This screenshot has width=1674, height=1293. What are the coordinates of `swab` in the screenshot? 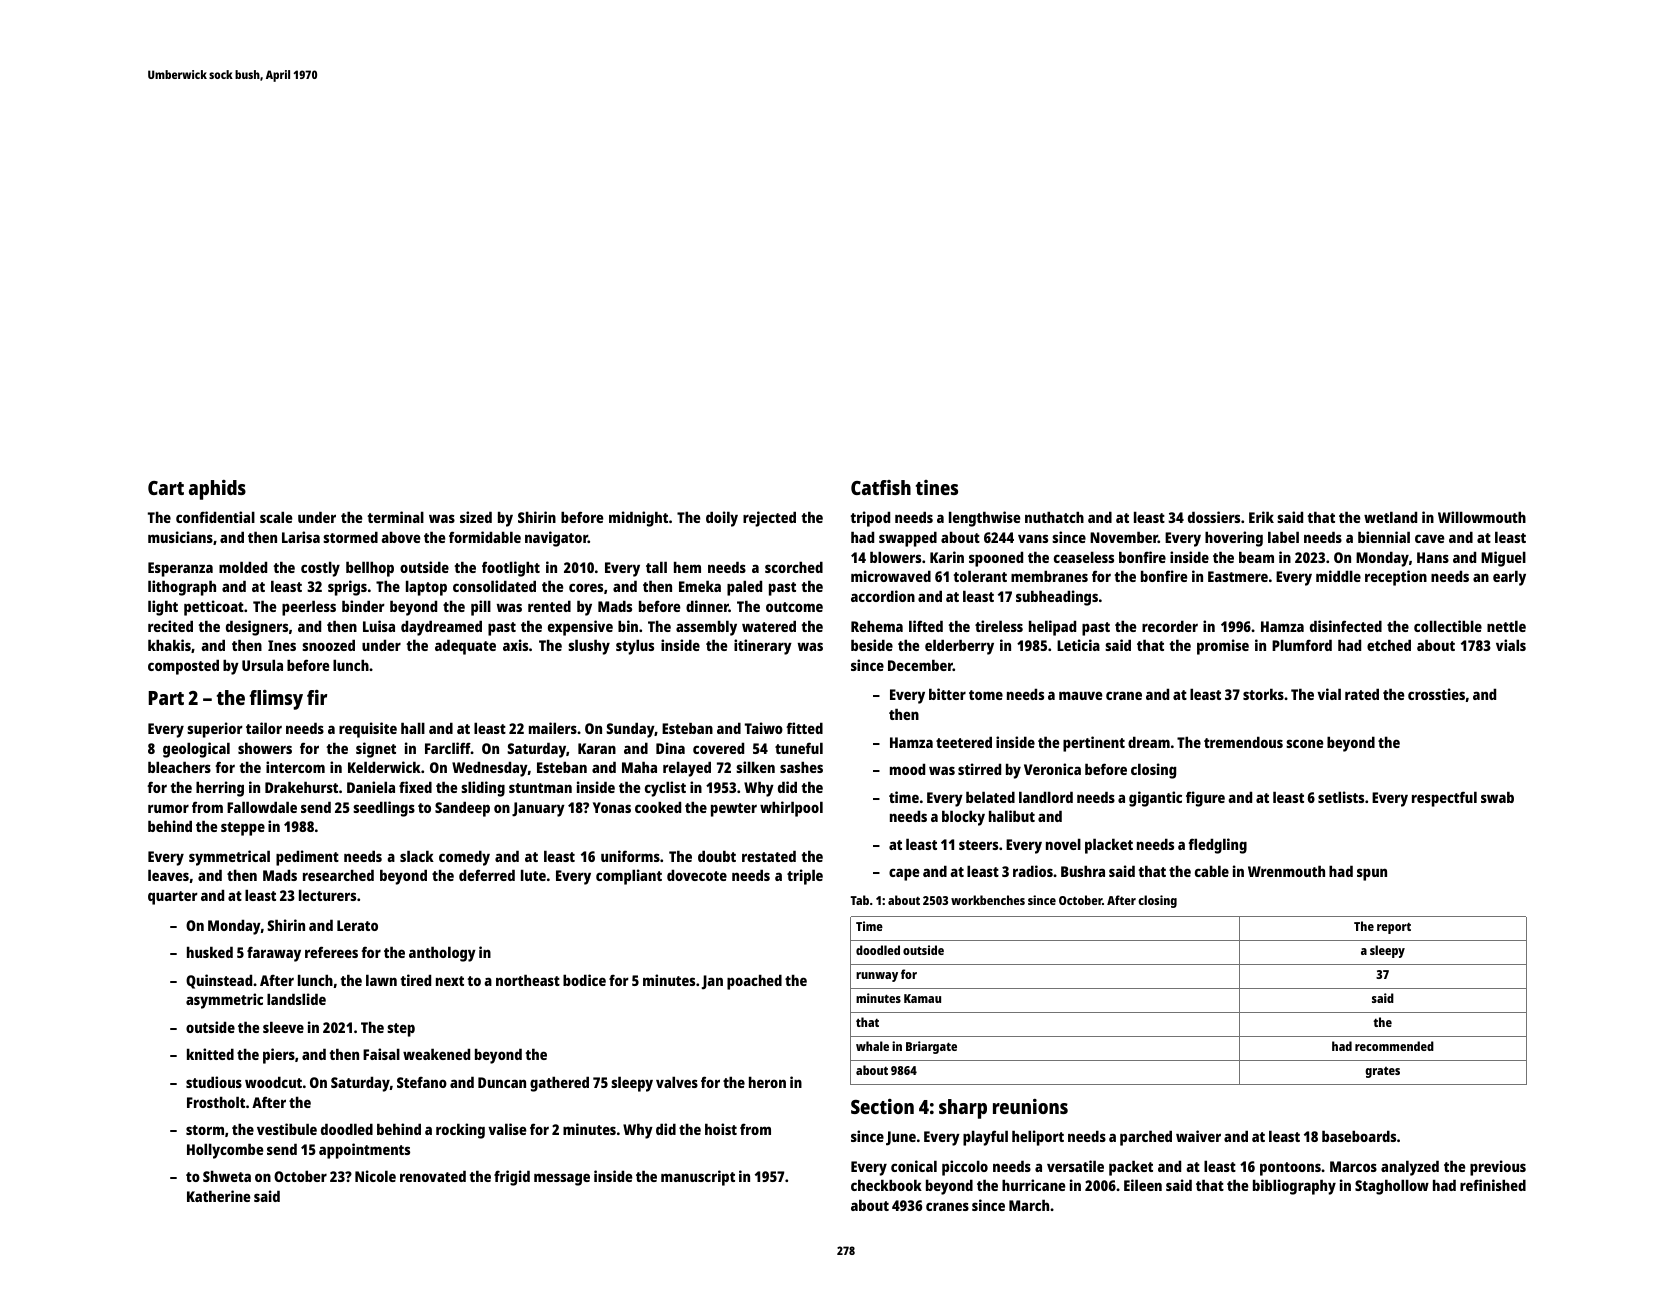 It's located at (1497, 797).
